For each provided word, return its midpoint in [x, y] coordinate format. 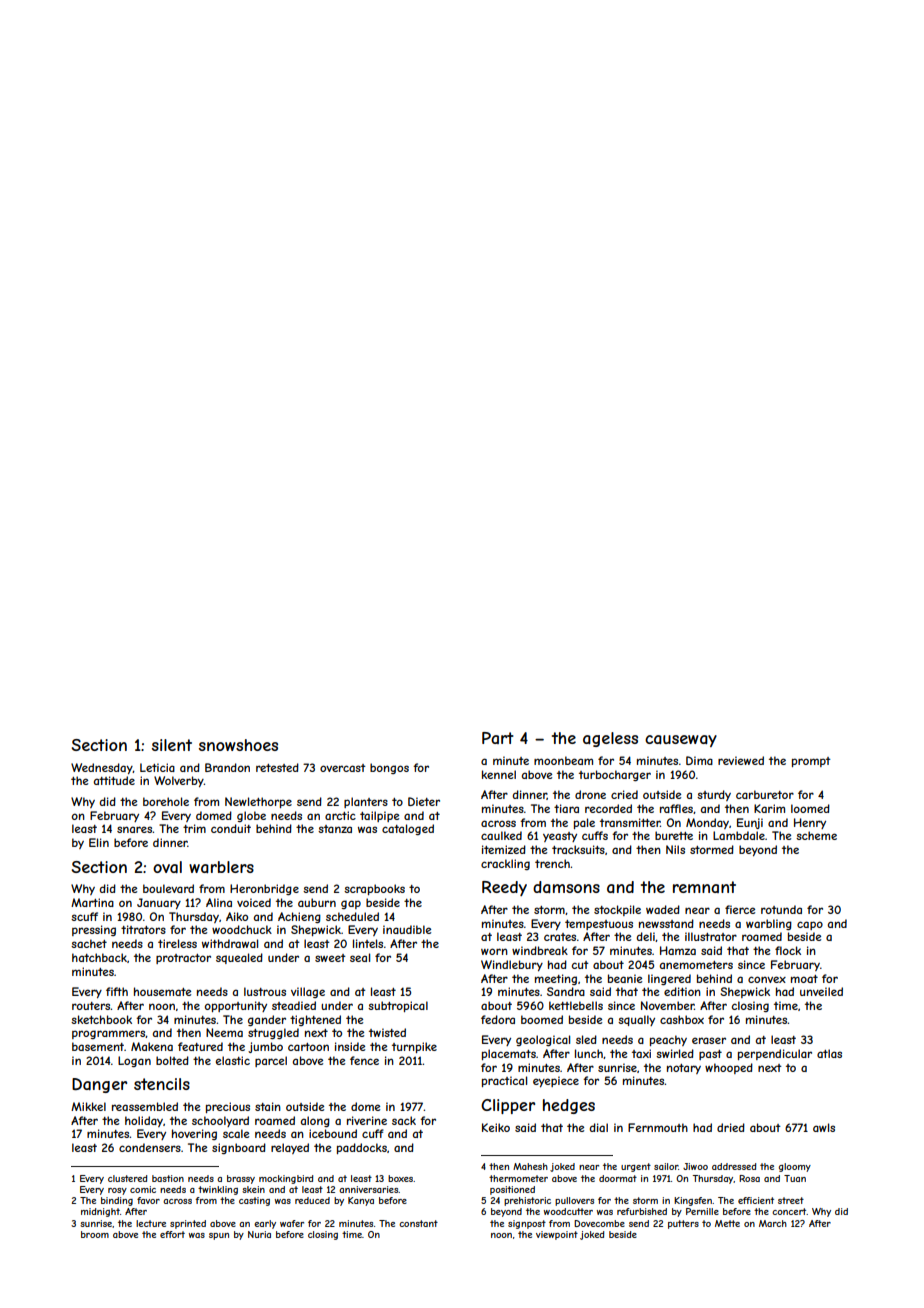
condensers [150, 1147]
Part [498, 738]
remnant [704, 887]
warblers [221, 867]
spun [219, 1236]
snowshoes [238, 745]
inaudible [407, 929]
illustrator [711, 936]
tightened [315, 1020]
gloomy [795, 1167]
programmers [108, 1034]
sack [404, 1120]
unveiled [821, 991]
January [159, 903]
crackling [505, 864]
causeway [681, 741]
